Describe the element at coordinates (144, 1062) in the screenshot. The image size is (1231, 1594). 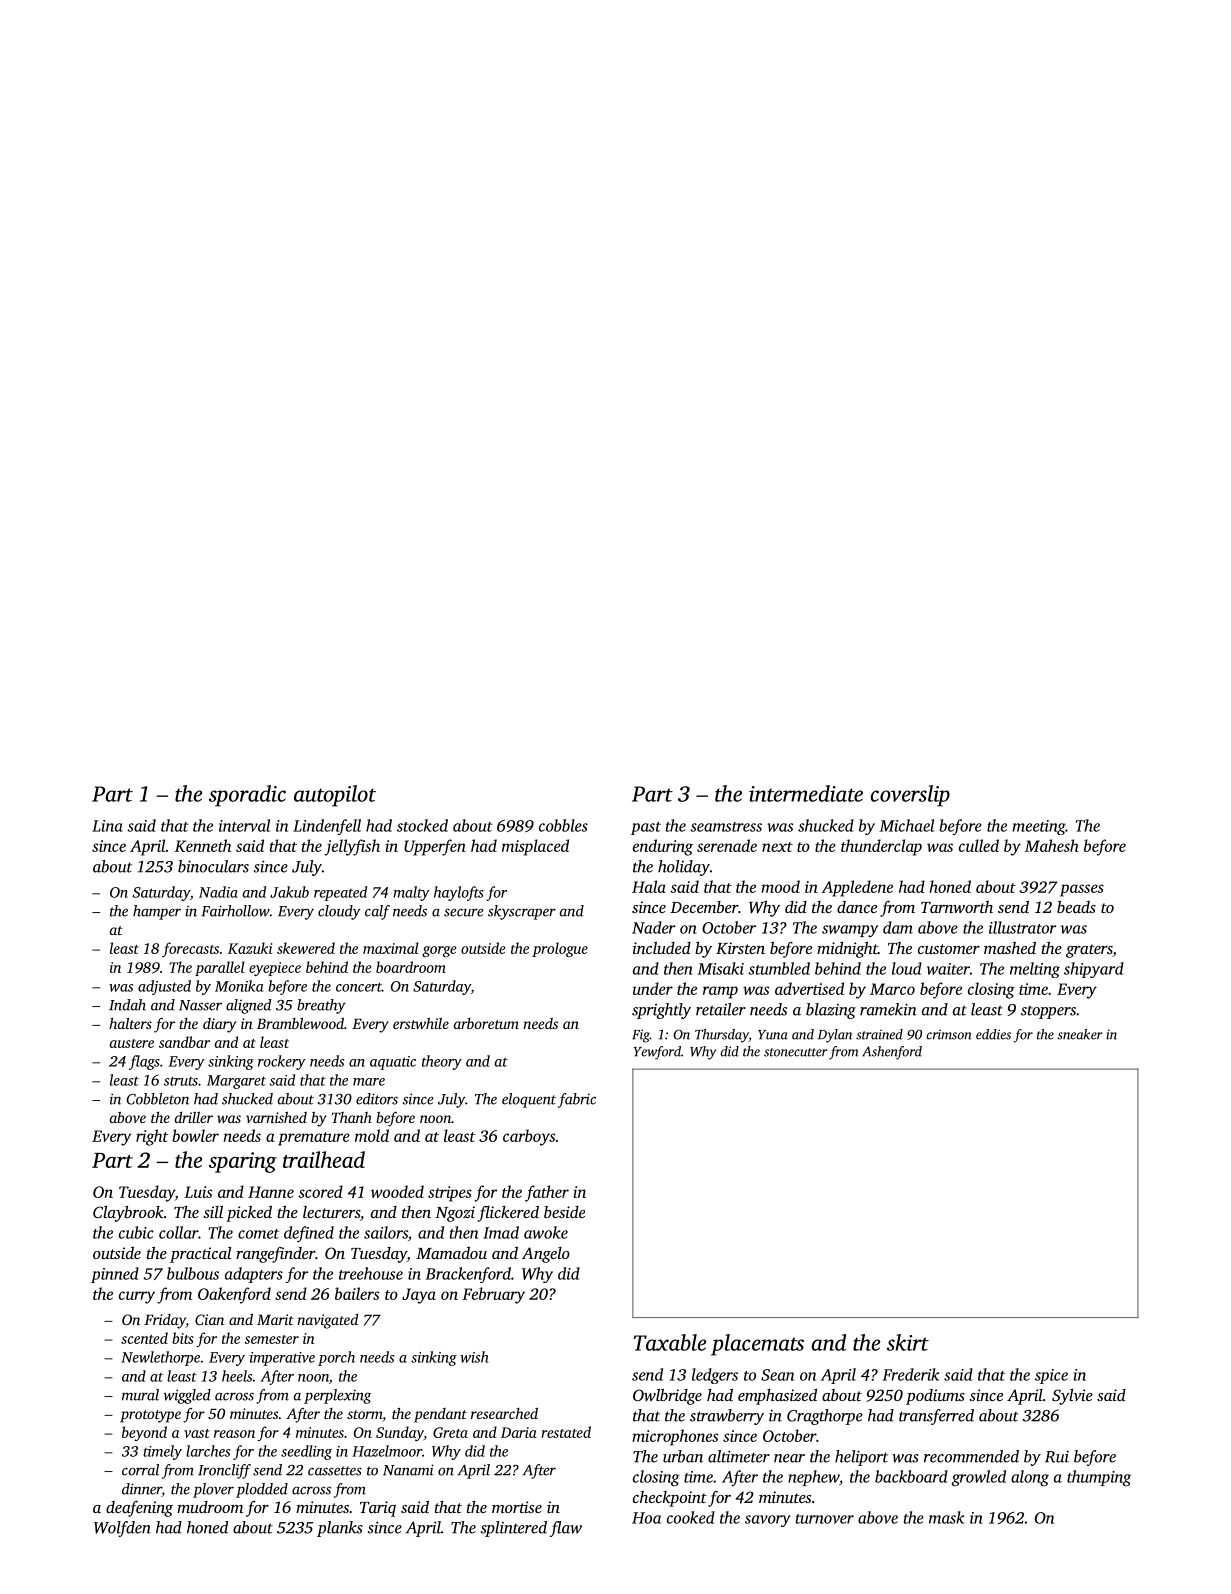
I see `flags` at that location.
